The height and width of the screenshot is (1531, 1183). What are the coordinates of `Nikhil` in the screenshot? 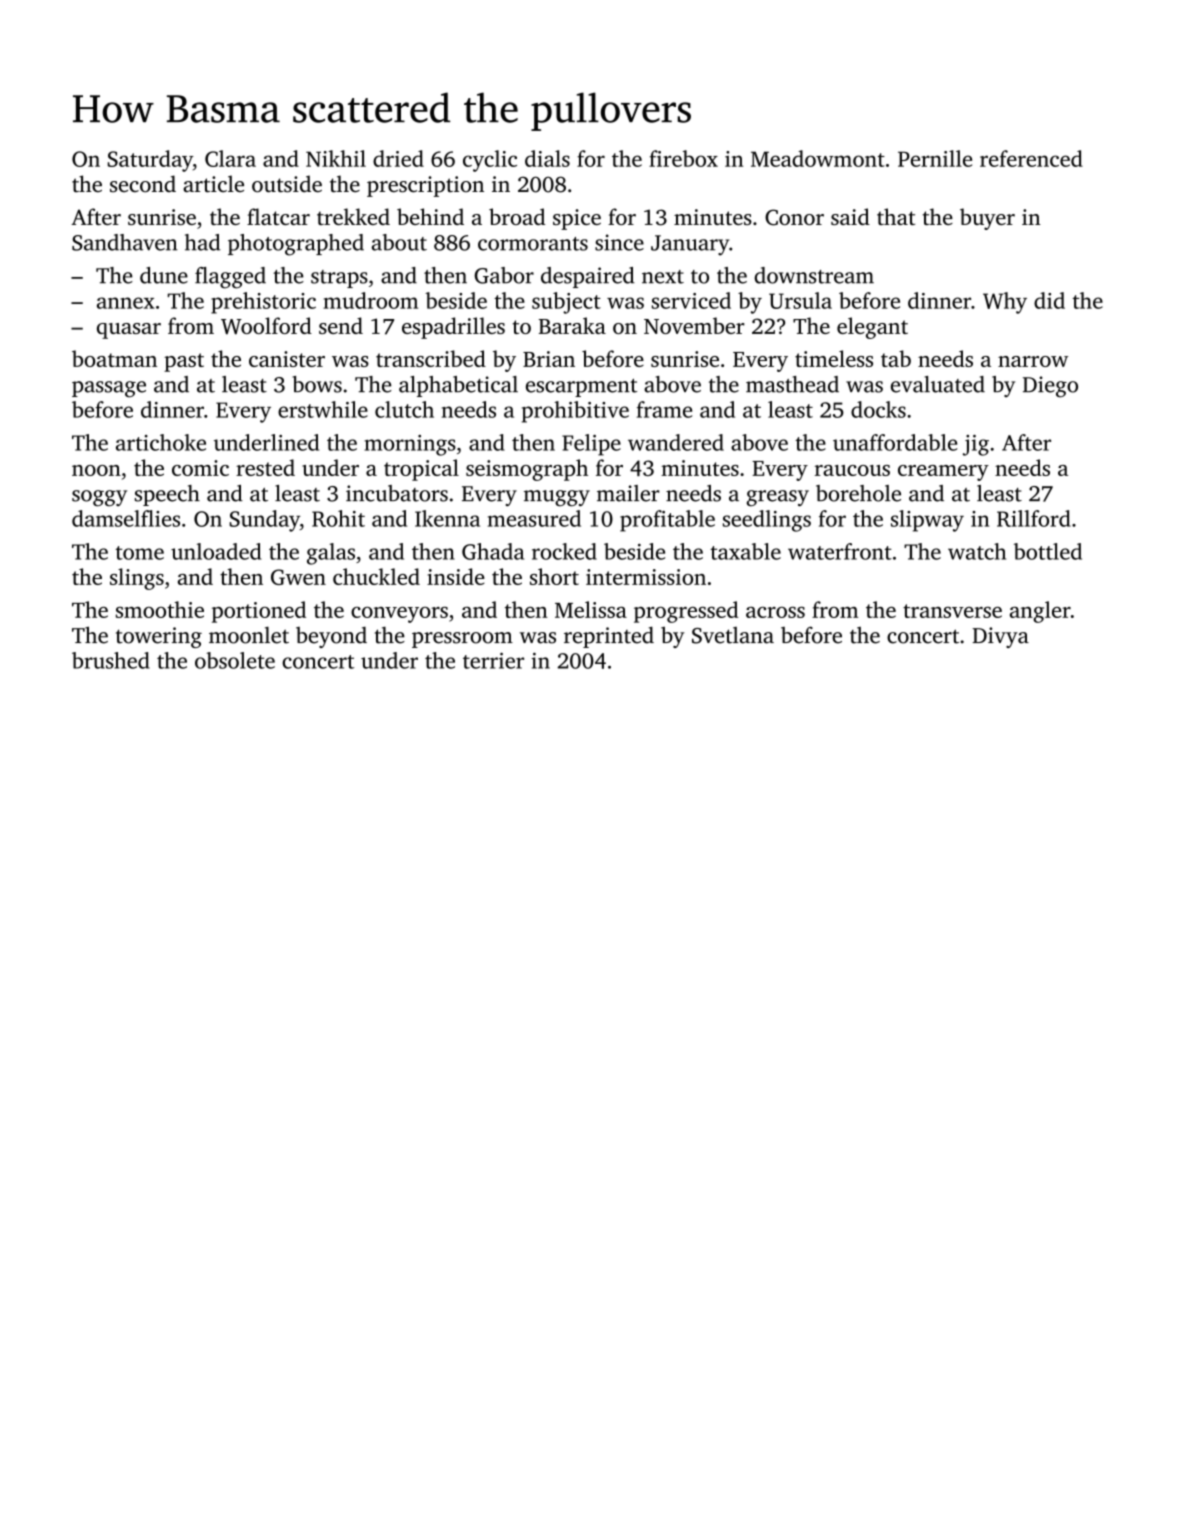 It's located at (336, 158).
